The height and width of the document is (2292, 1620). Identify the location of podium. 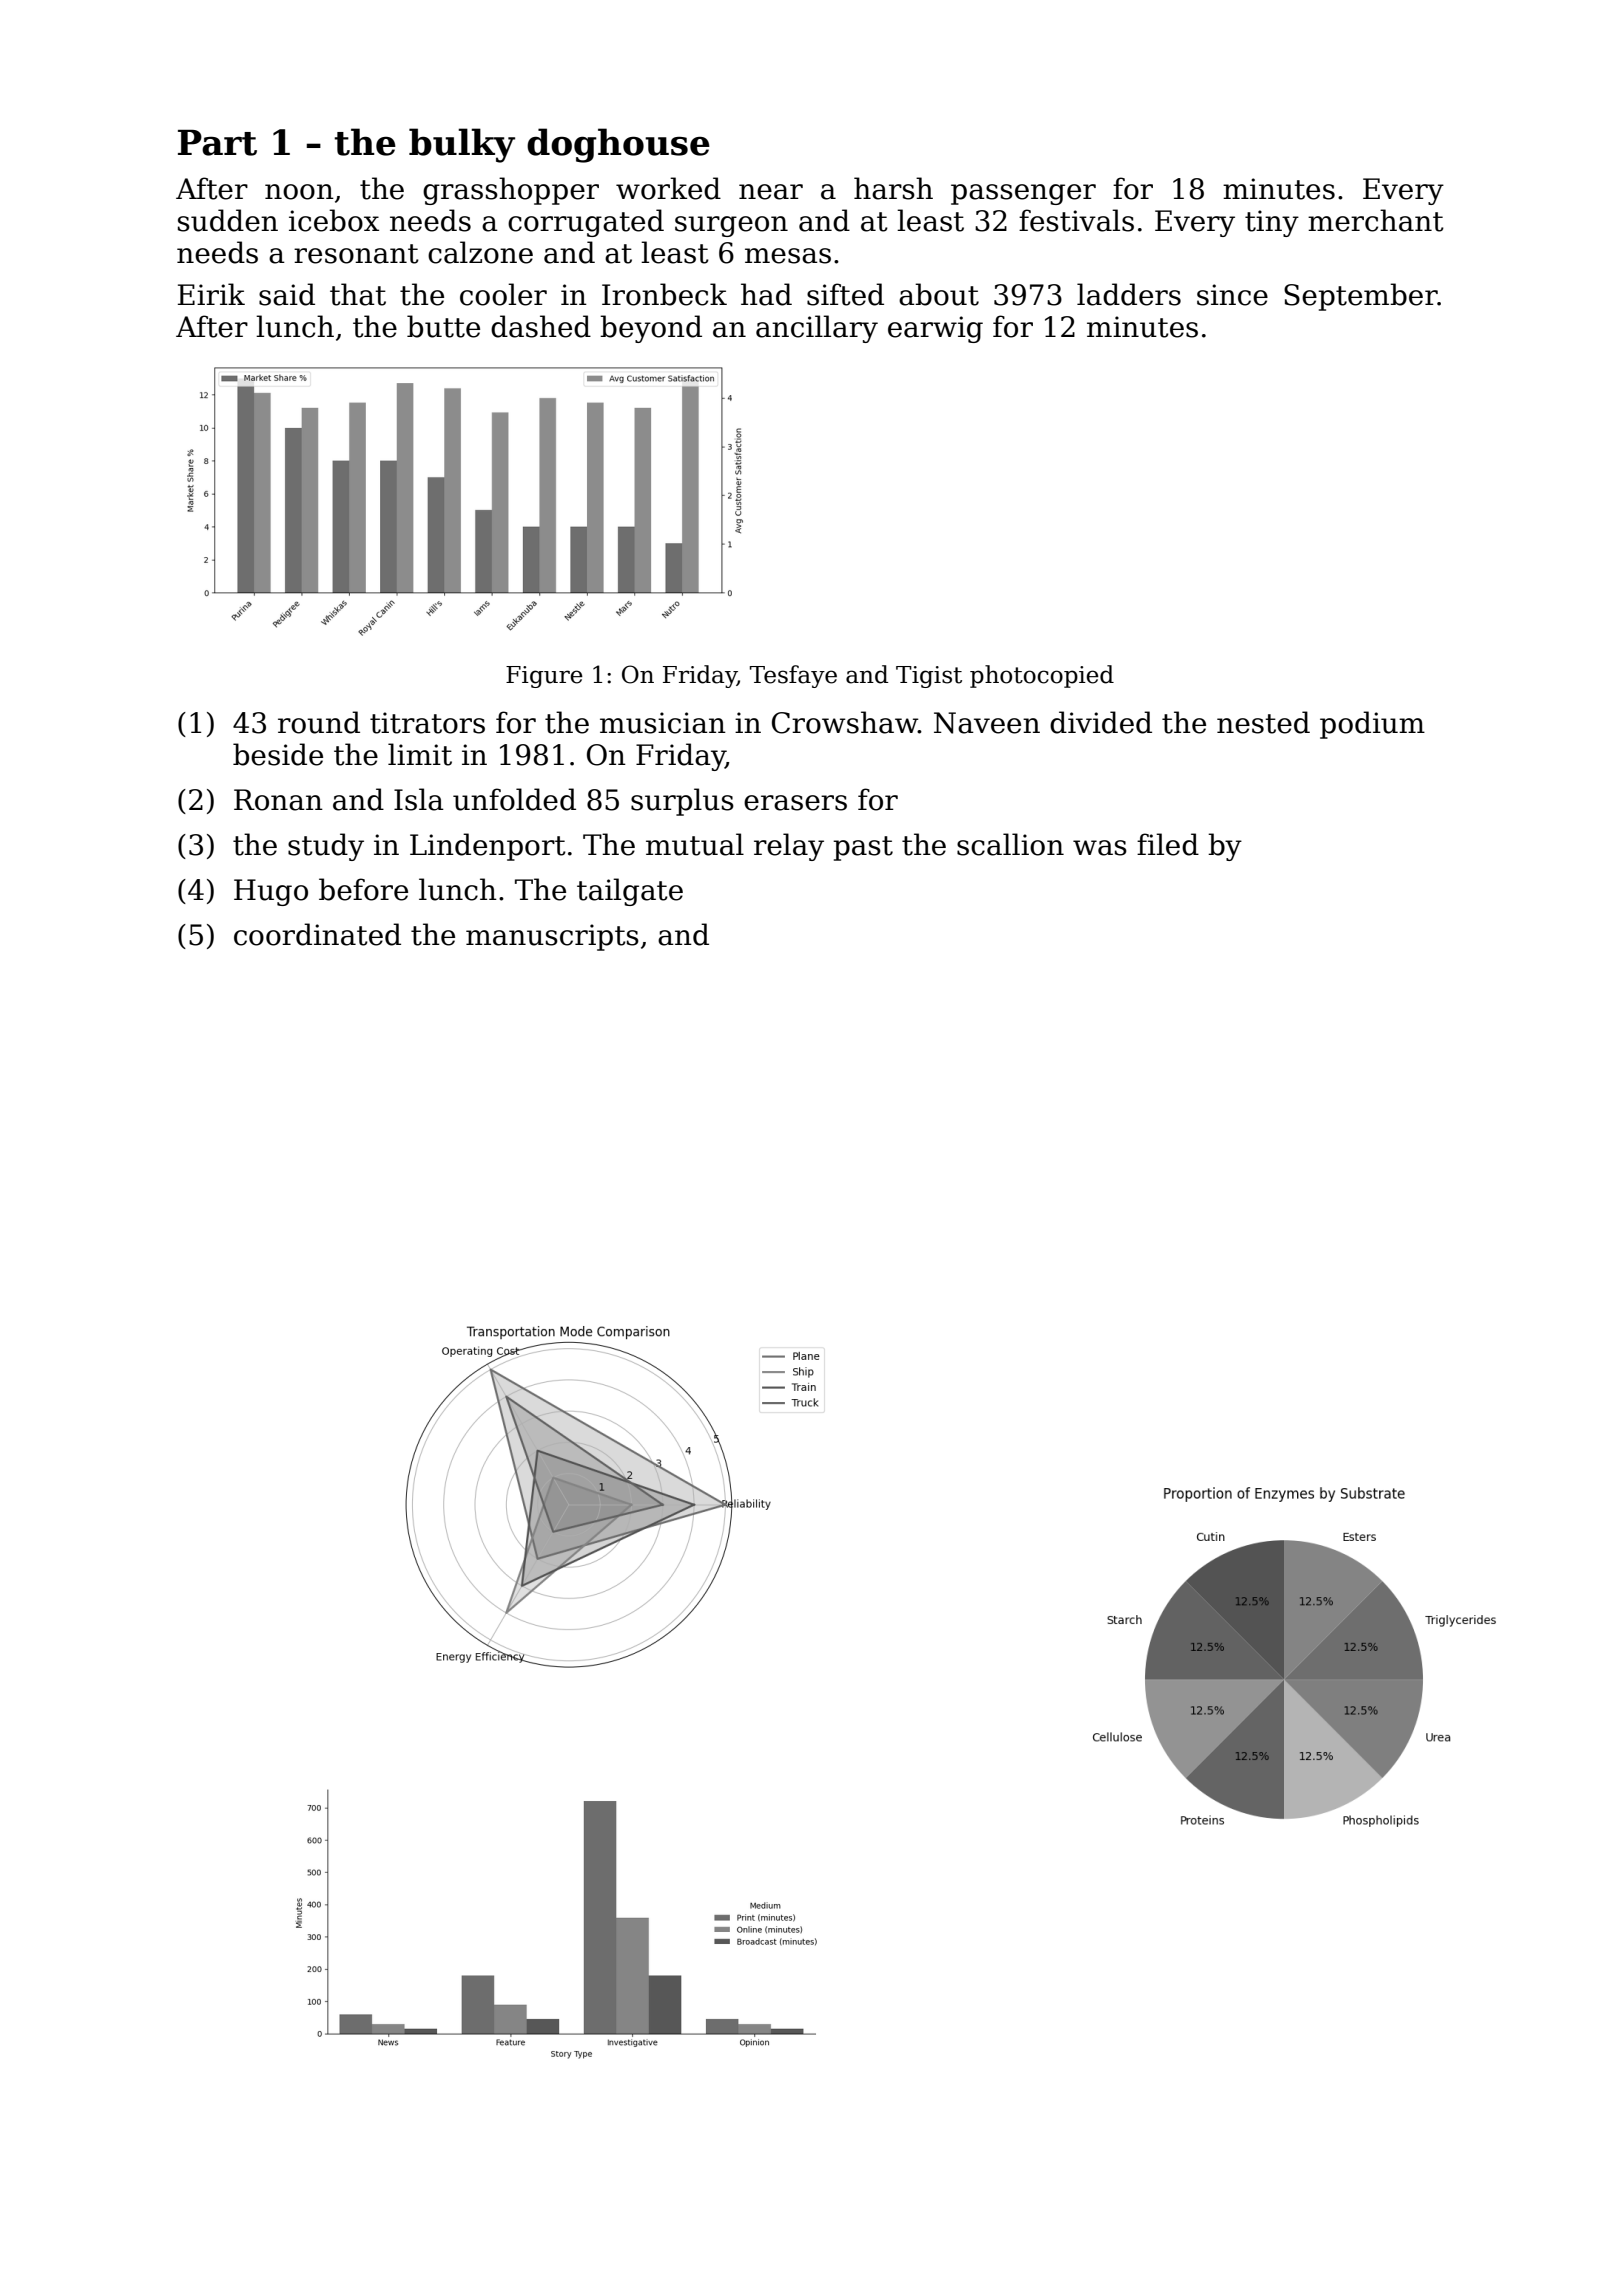
(1372, 725).
